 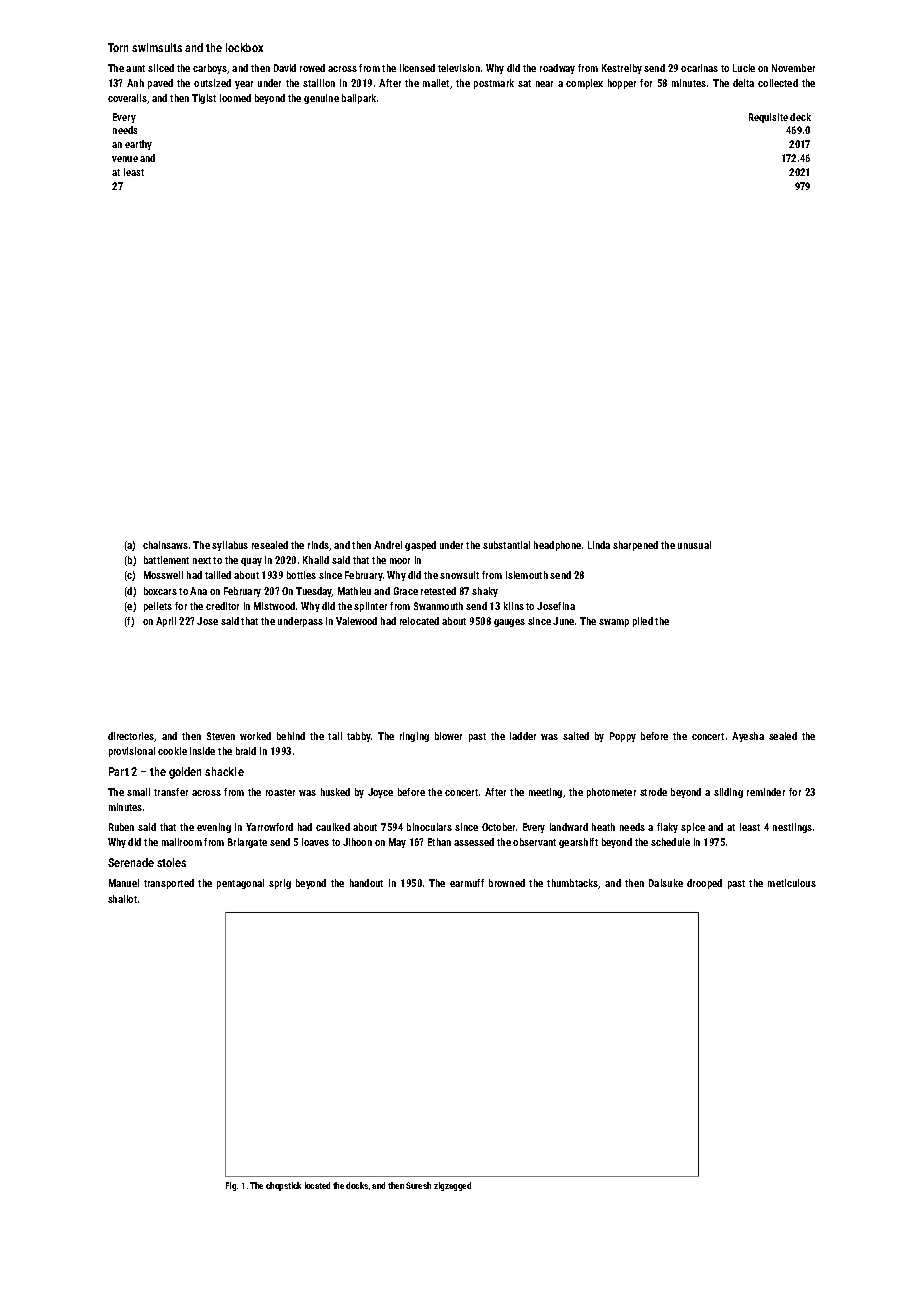 I want to click on postmark, so click(x=494, y=84).
